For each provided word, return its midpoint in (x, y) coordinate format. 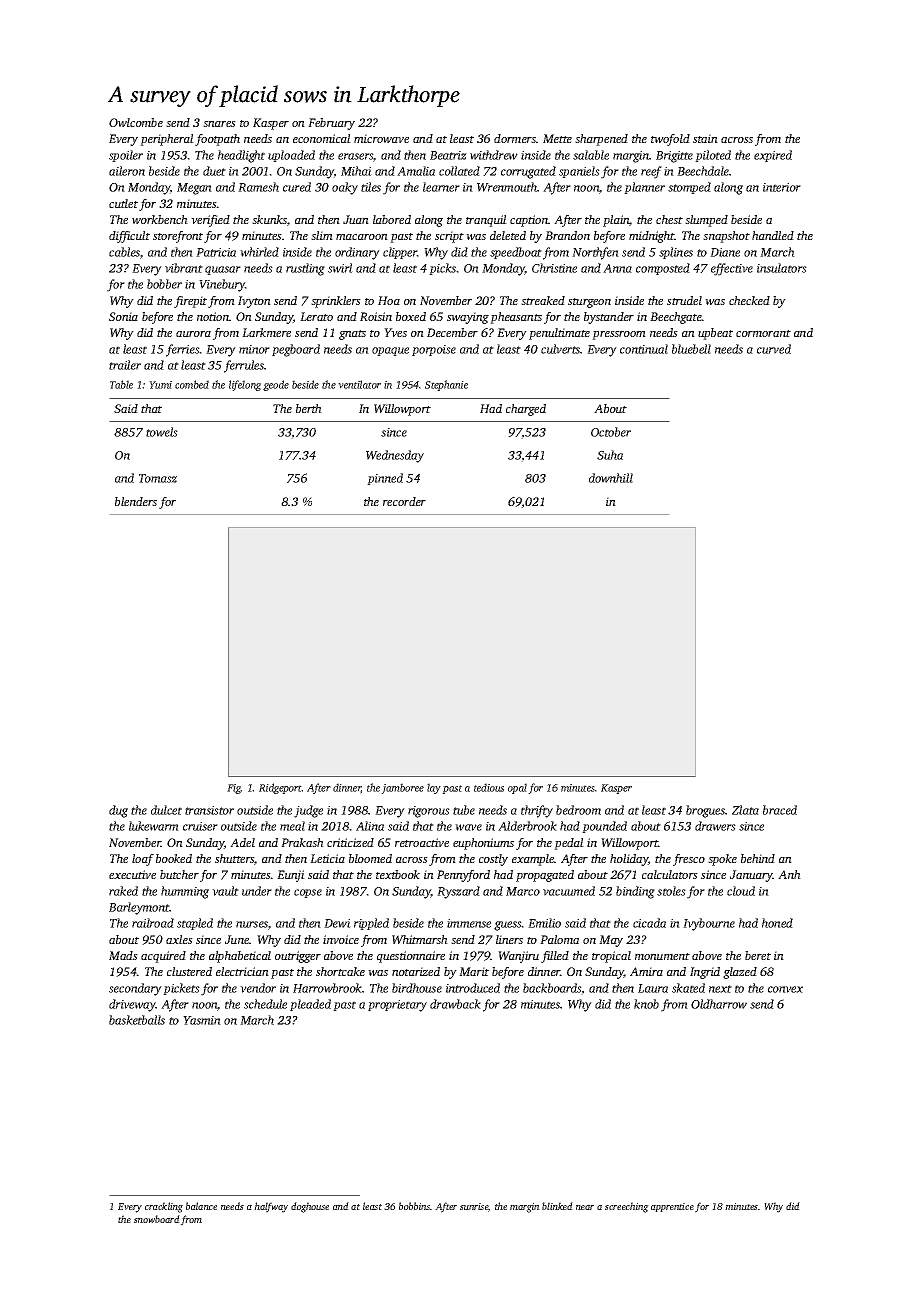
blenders (136, 501)
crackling (164, 1207)
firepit (190, 302)
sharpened (601, 140)
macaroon (362, 237)
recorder (404, 501)
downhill (611, 478)
